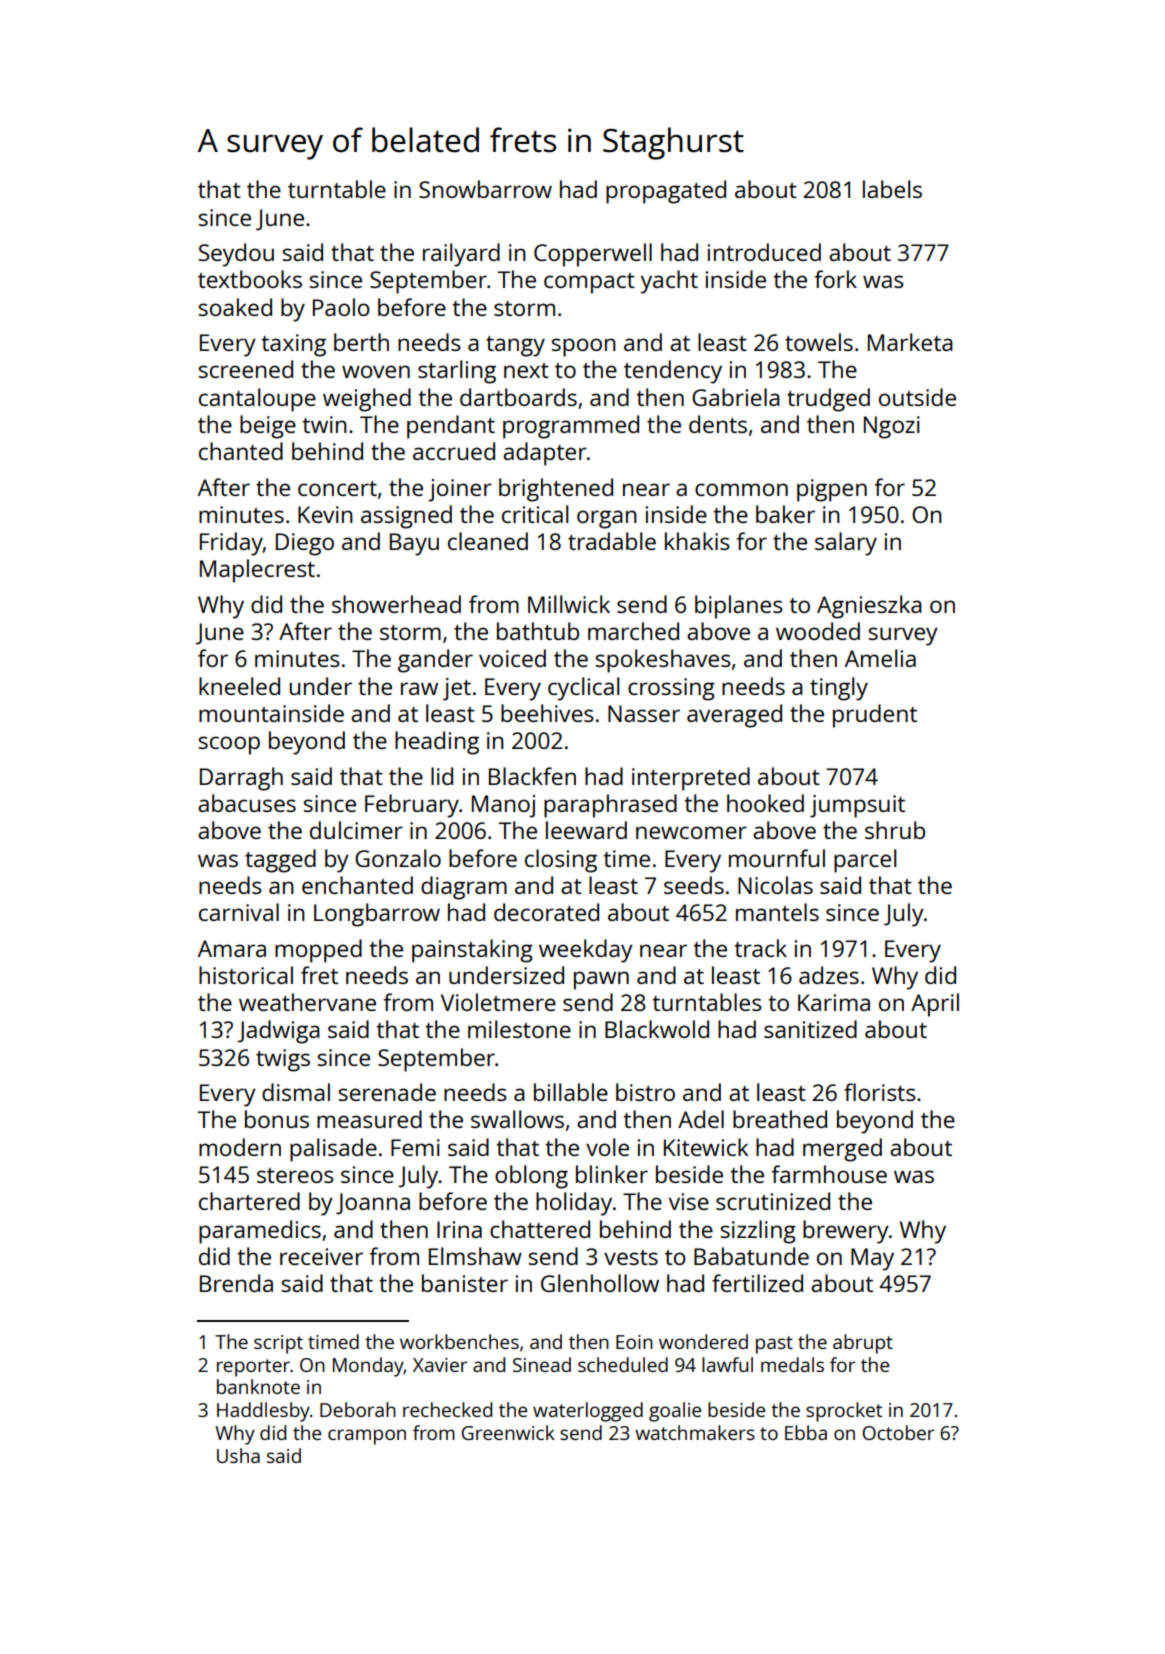  I want to click on carnival, so click(239, 912).
